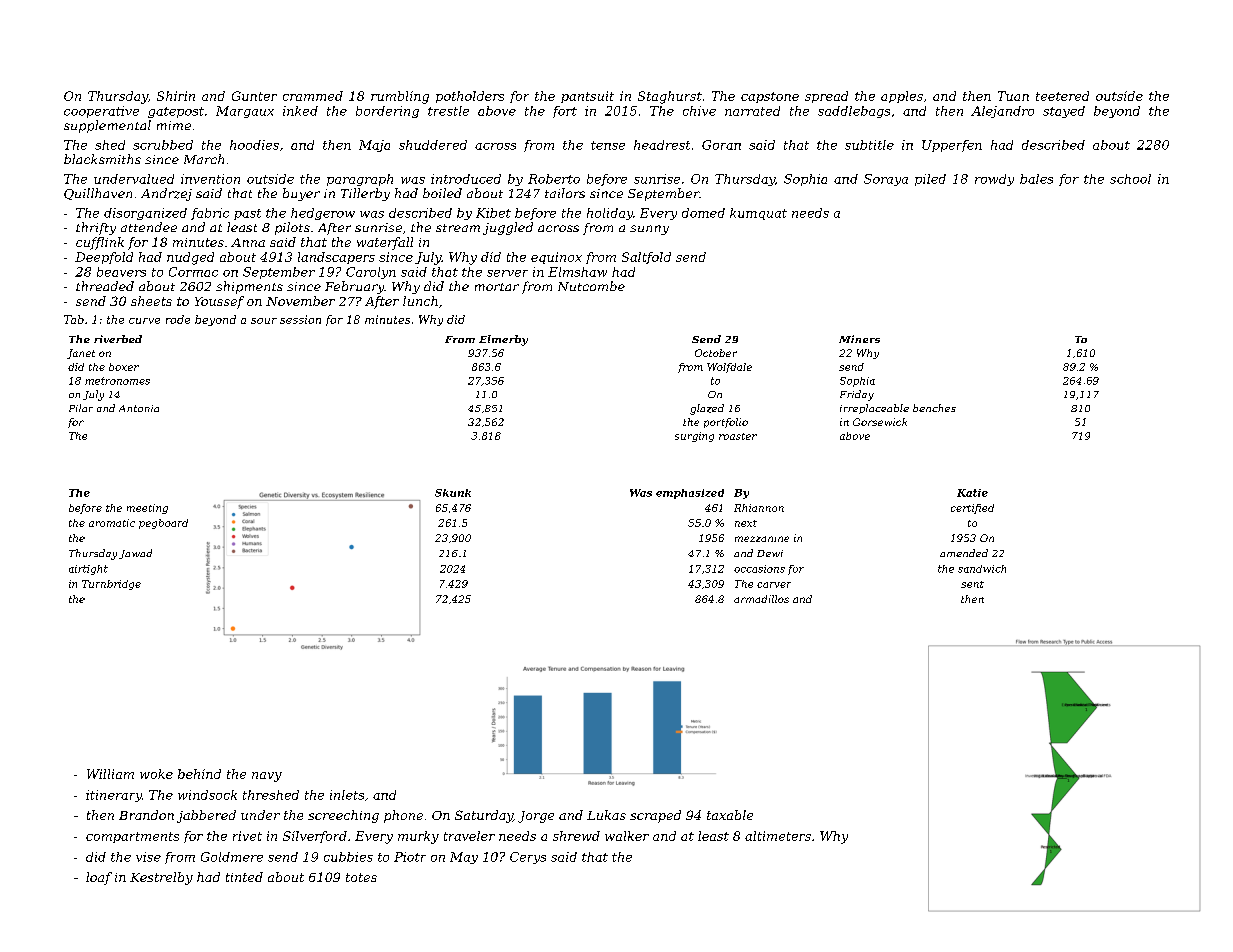 This screenshot has width=1233, height=952. I want to click on teetered, so click(1062, 96).
